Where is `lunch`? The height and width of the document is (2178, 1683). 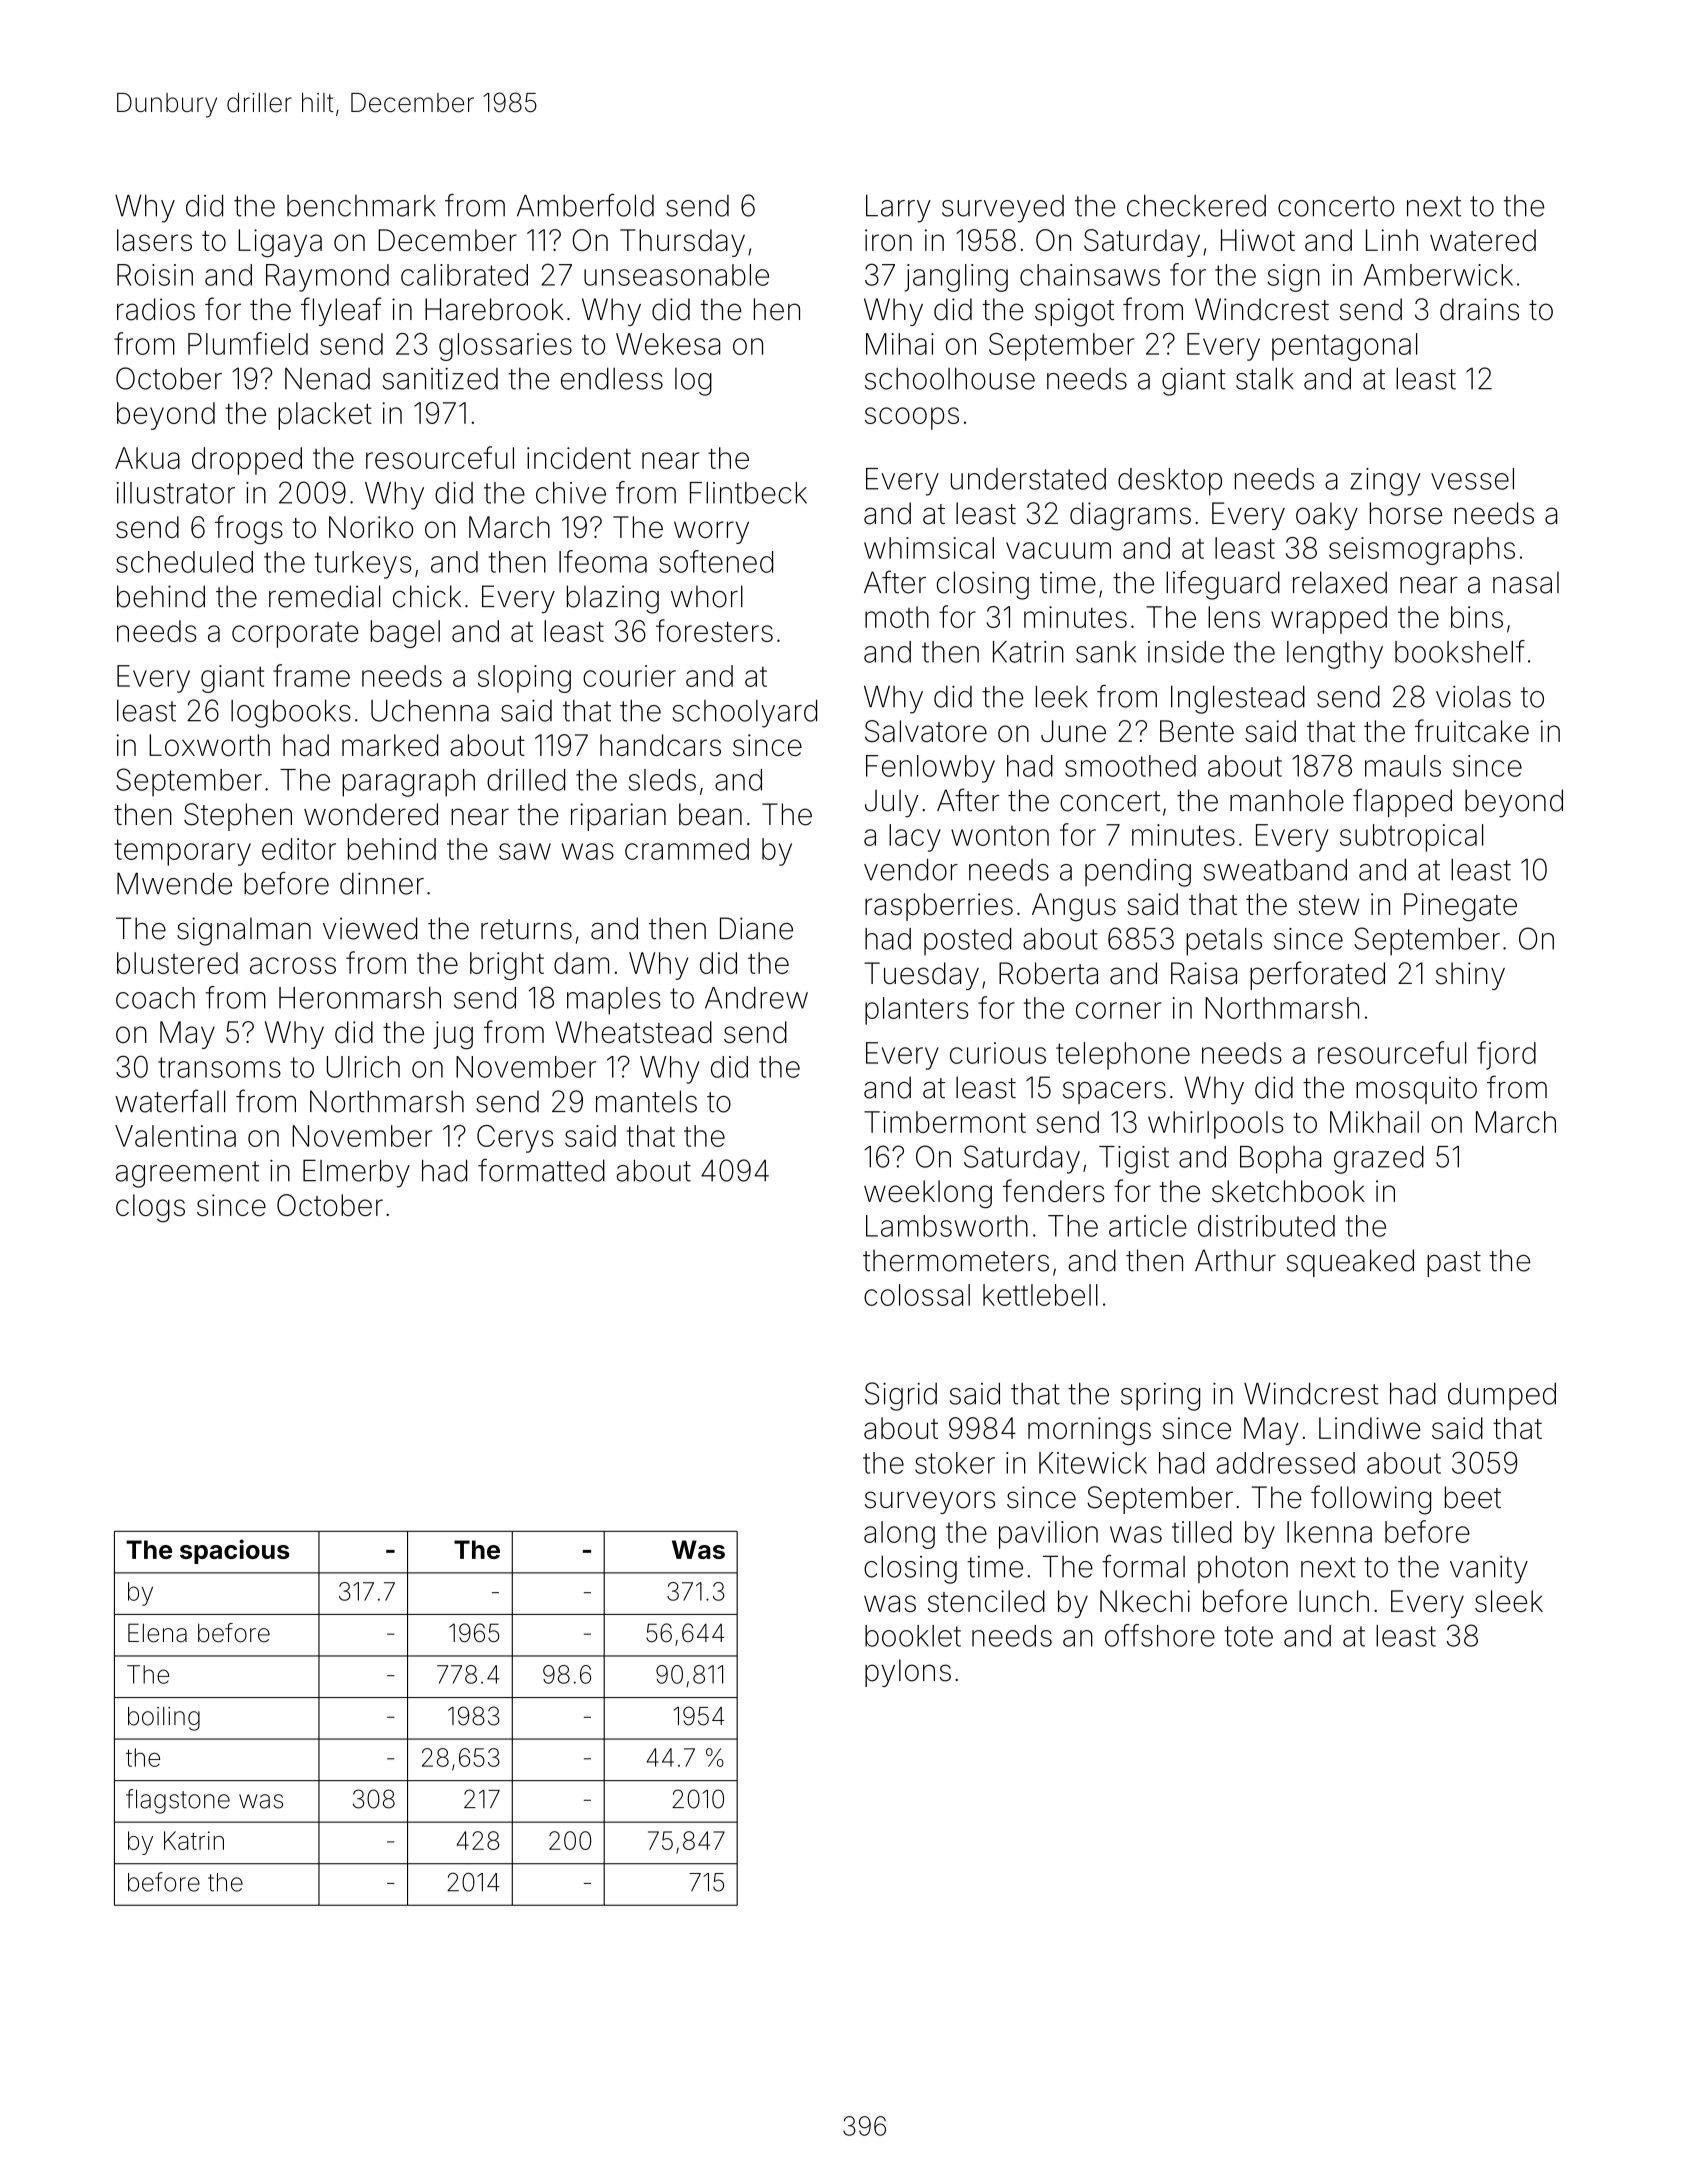 lunch is located at coordinates (1334, 1601).
